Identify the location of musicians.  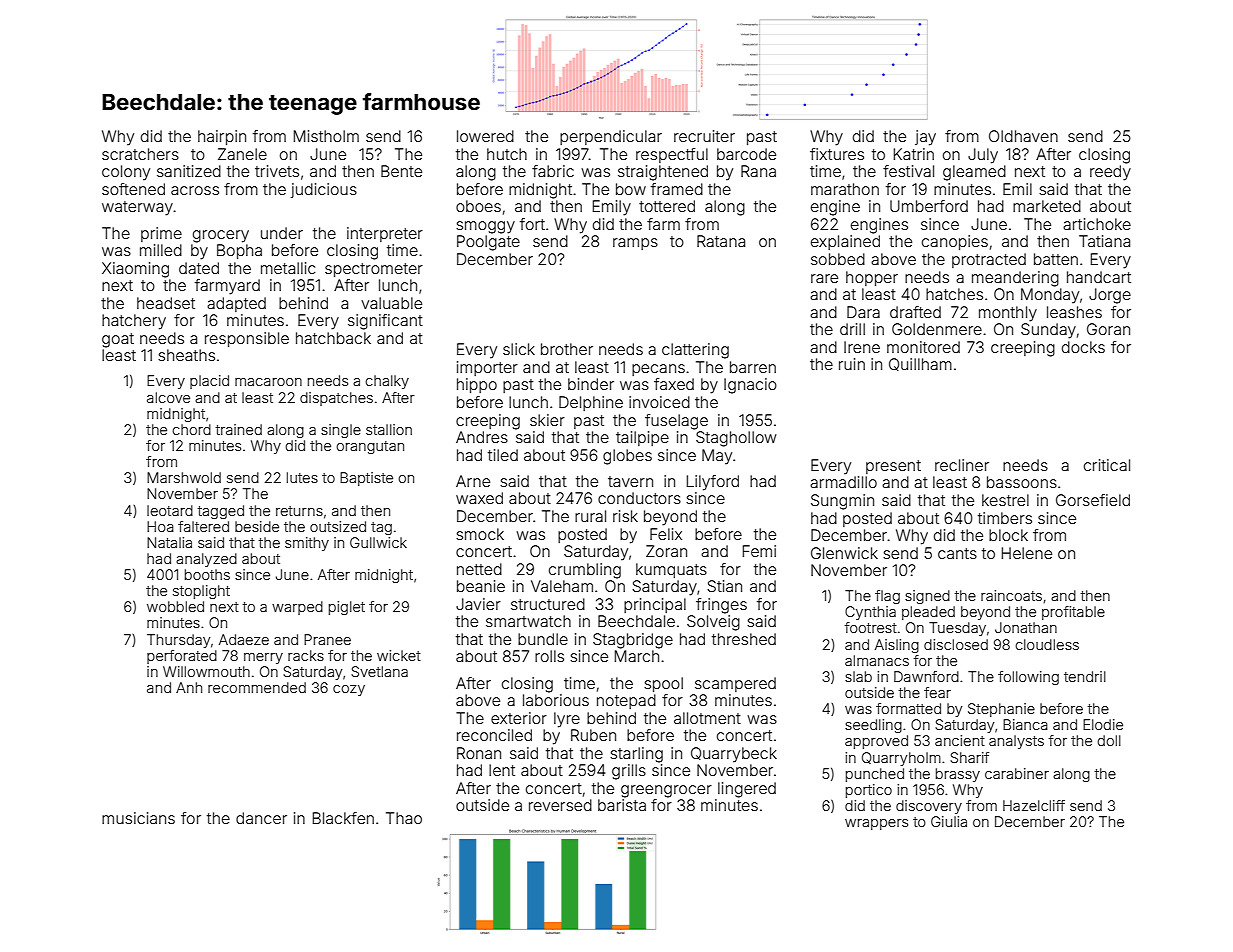
(138, 818).
